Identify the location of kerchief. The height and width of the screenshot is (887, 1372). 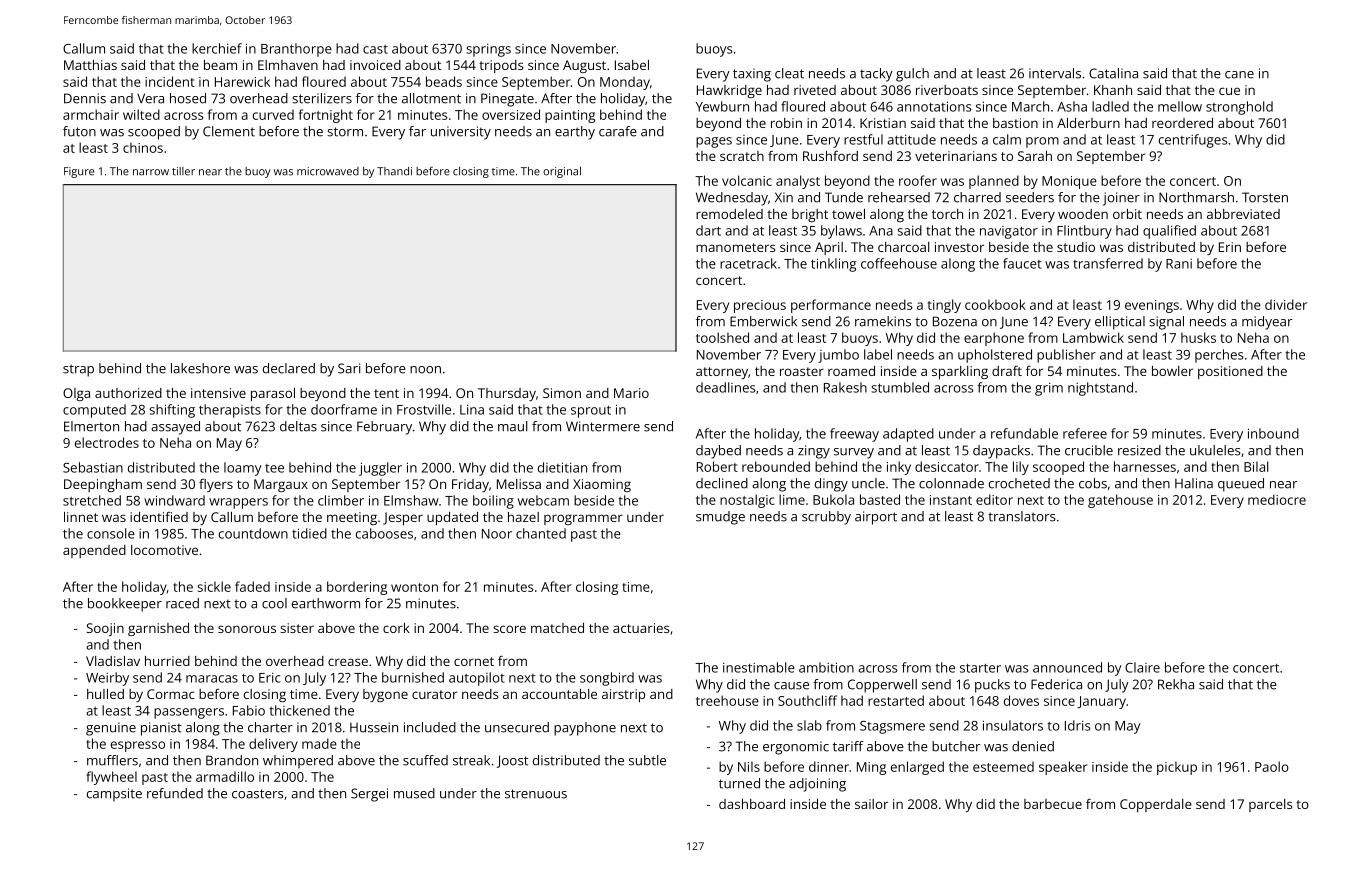
(217, 48).
